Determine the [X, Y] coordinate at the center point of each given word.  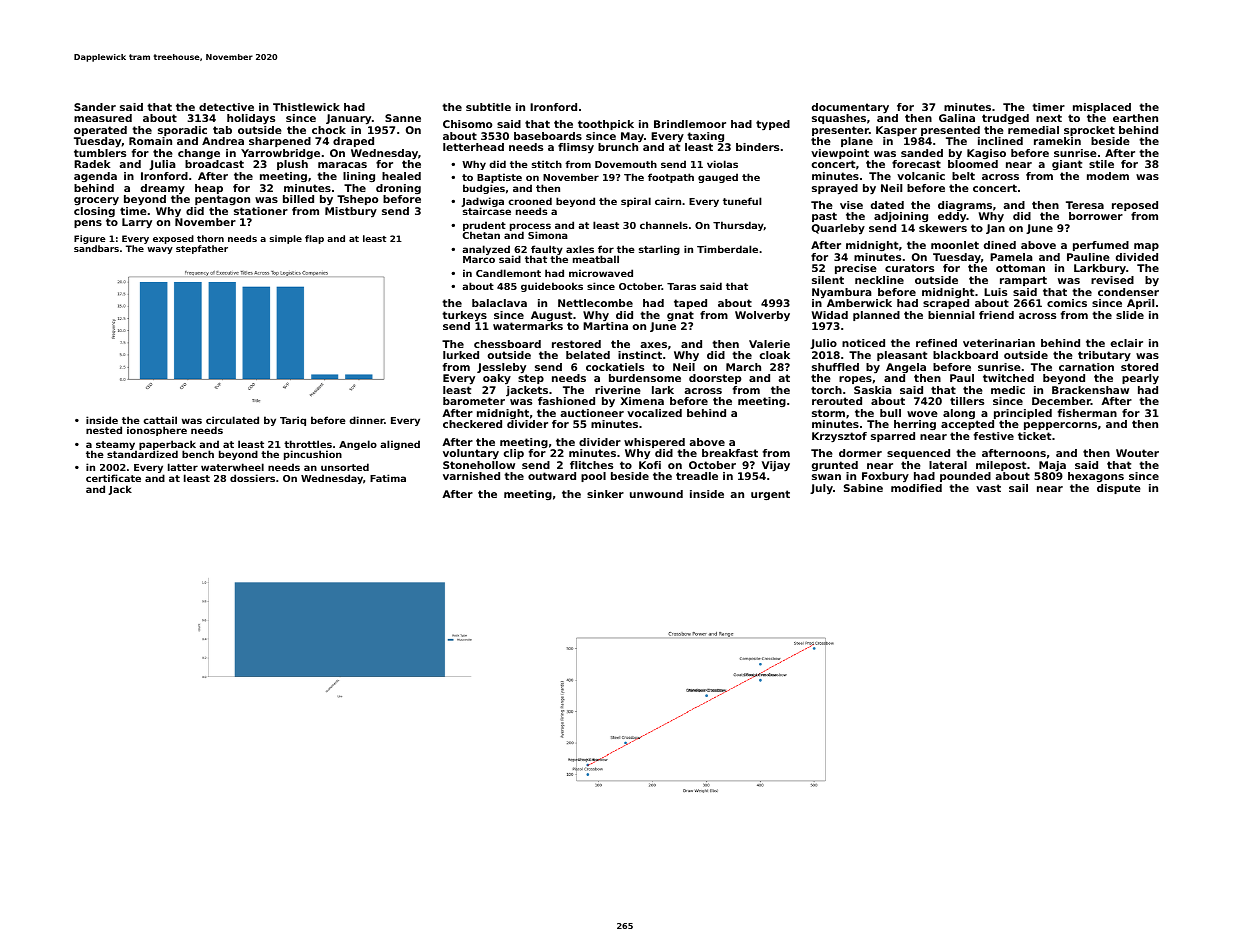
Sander [95, 107]
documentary [850, 108]
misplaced [1102, 108]
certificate [113, 478]
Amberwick [859, 303]
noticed [863, 343]
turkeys [464, 316]
